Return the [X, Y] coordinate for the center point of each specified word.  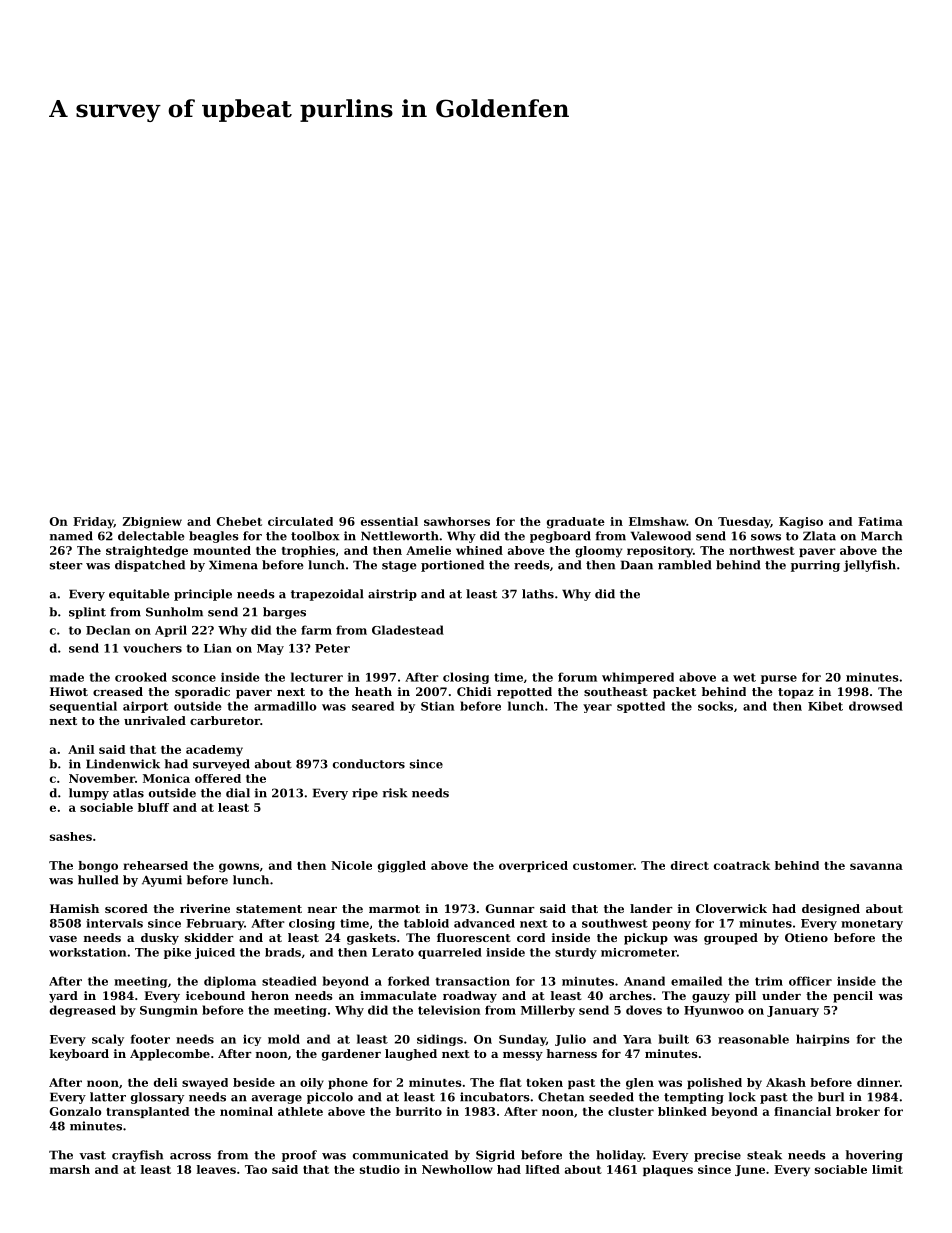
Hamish [74, 908]
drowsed [876, 706]
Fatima [880, 521]
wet [744, 677]
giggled [402, 867]
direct [690, 865]
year [597, 708]
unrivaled [155, 720]
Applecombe [170, 1055]
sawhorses [457, 521]
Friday [93, 523]
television [449, 1010]
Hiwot [69, 691]
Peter [332, 648]
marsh [70, 1169]
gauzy [711, 998]
